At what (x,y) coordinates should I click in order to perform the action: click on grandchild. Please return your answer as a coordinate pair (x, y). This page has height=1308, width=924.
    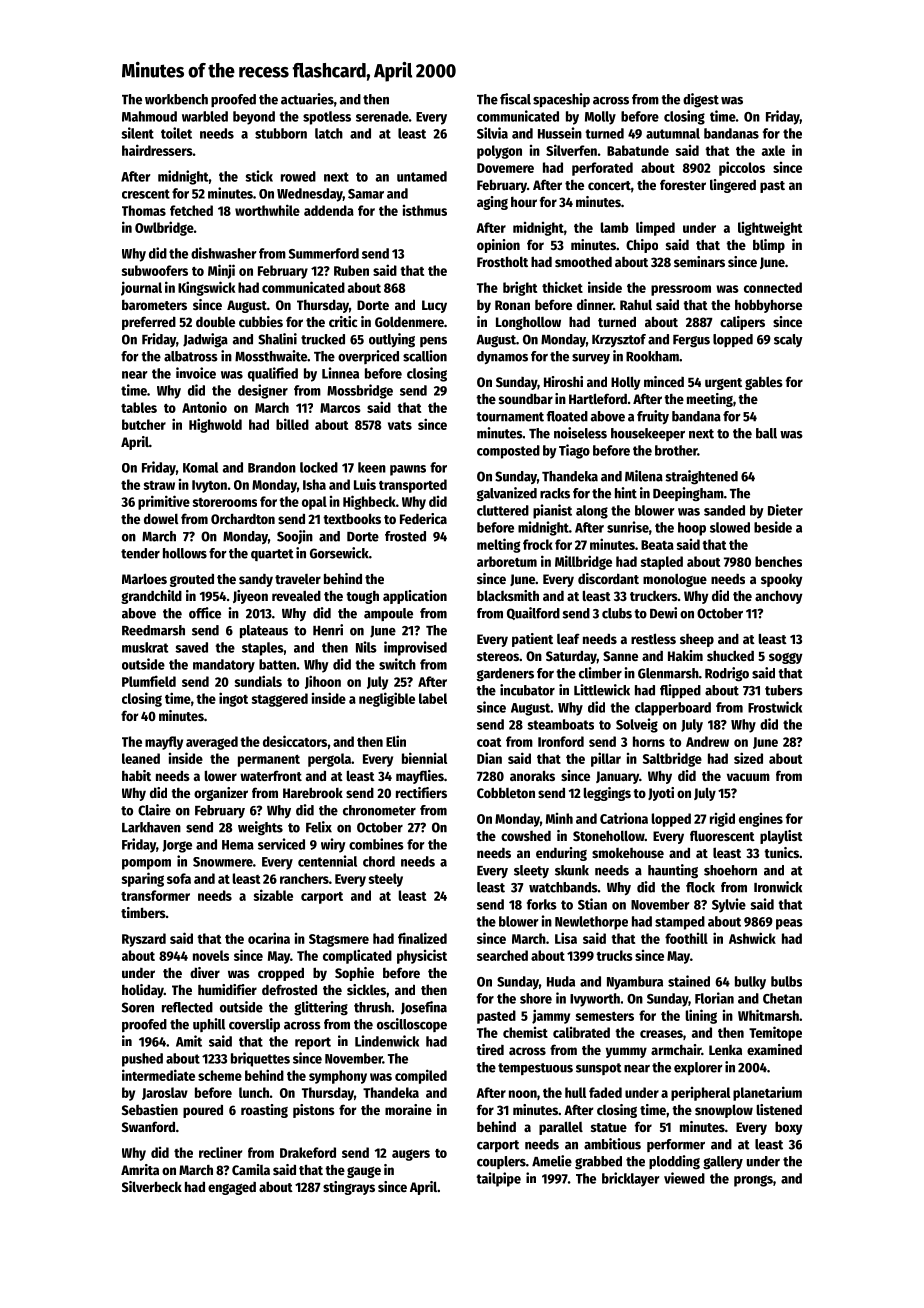
    Looking at the image, I should click on (151, 597).
